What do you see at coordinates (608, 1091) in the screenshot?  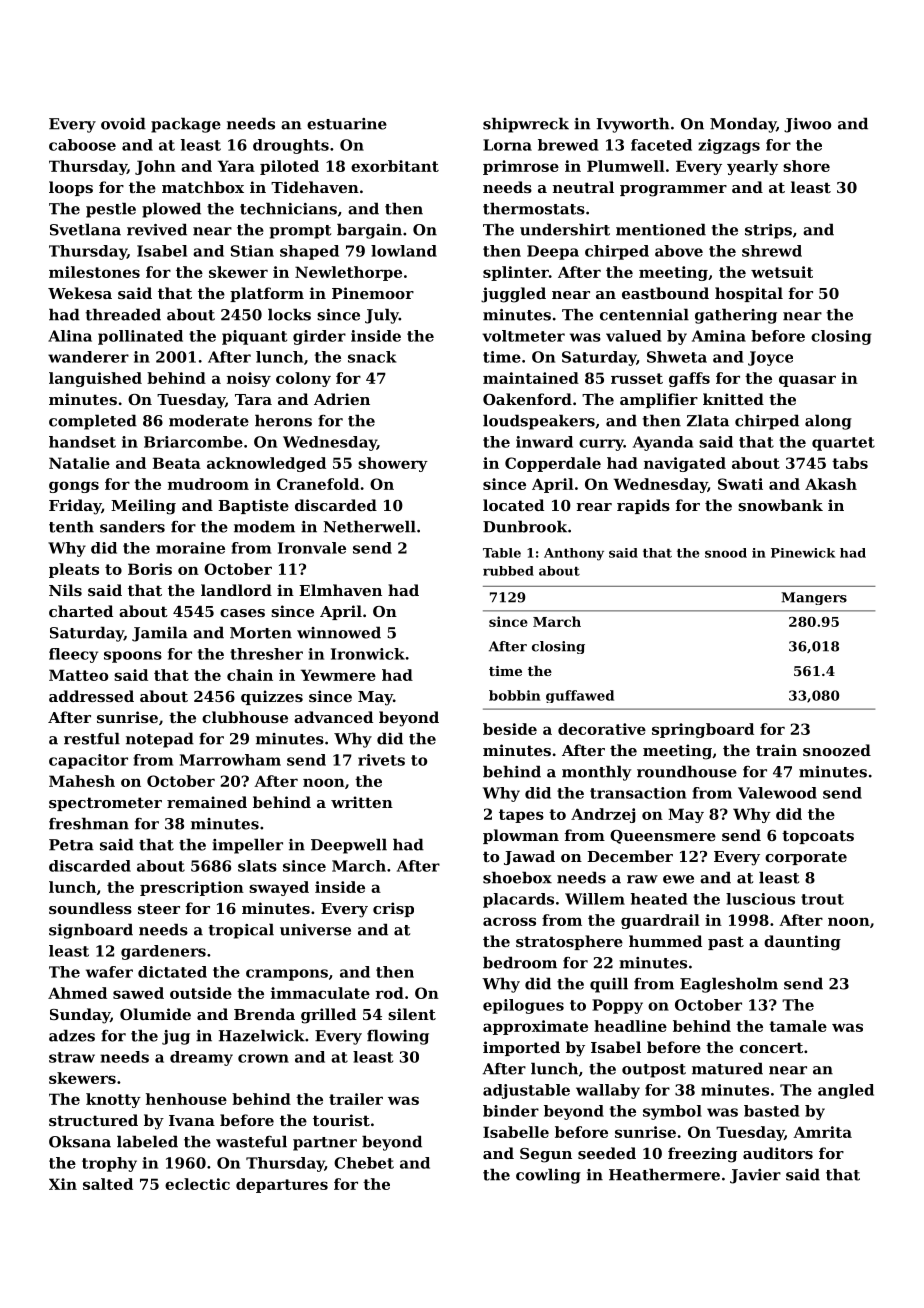 I see `wallaby` at bounding box center [608, 1091].
